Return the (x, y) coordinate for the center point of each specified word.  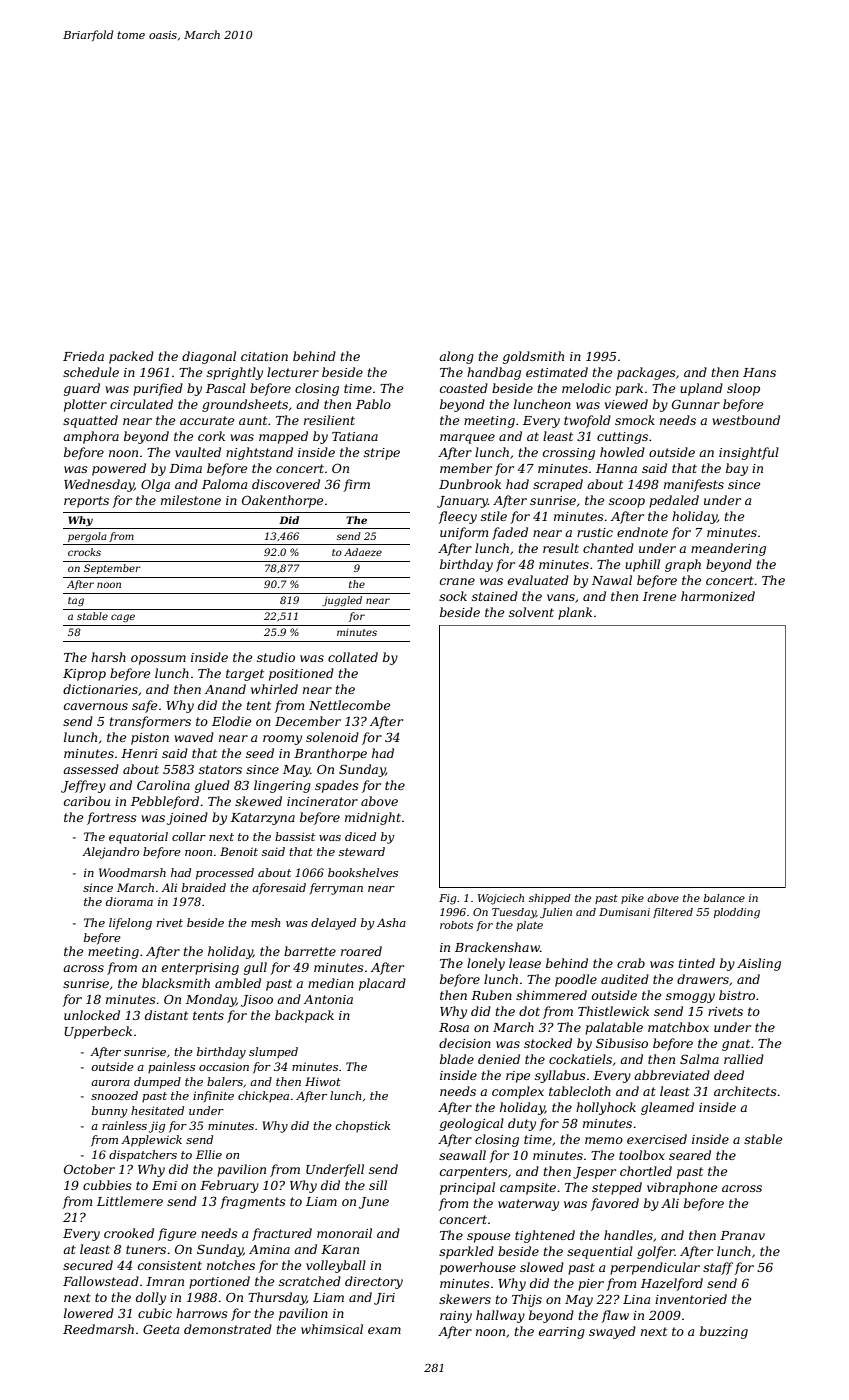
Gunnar (696, 404)
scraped (558, 485)
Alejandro (110, 853)
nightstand (259, 453)
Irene (659, 596)
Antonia (328, 999)
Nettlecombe (349, 705)
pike (632, 899)
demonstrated (228, 1329)
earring (562, 1333)
